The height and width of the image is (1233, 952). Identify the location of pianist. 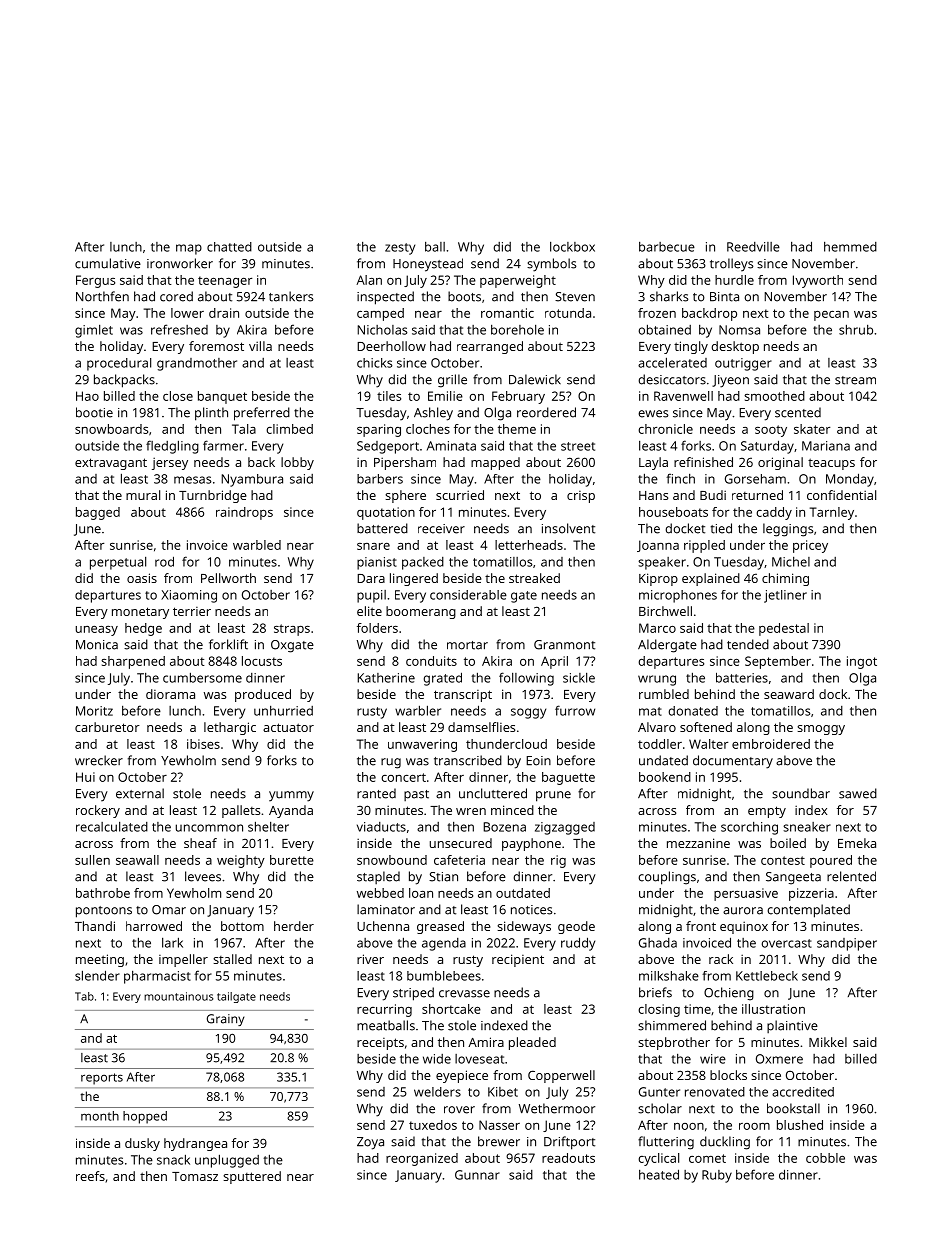
(377, 563).
